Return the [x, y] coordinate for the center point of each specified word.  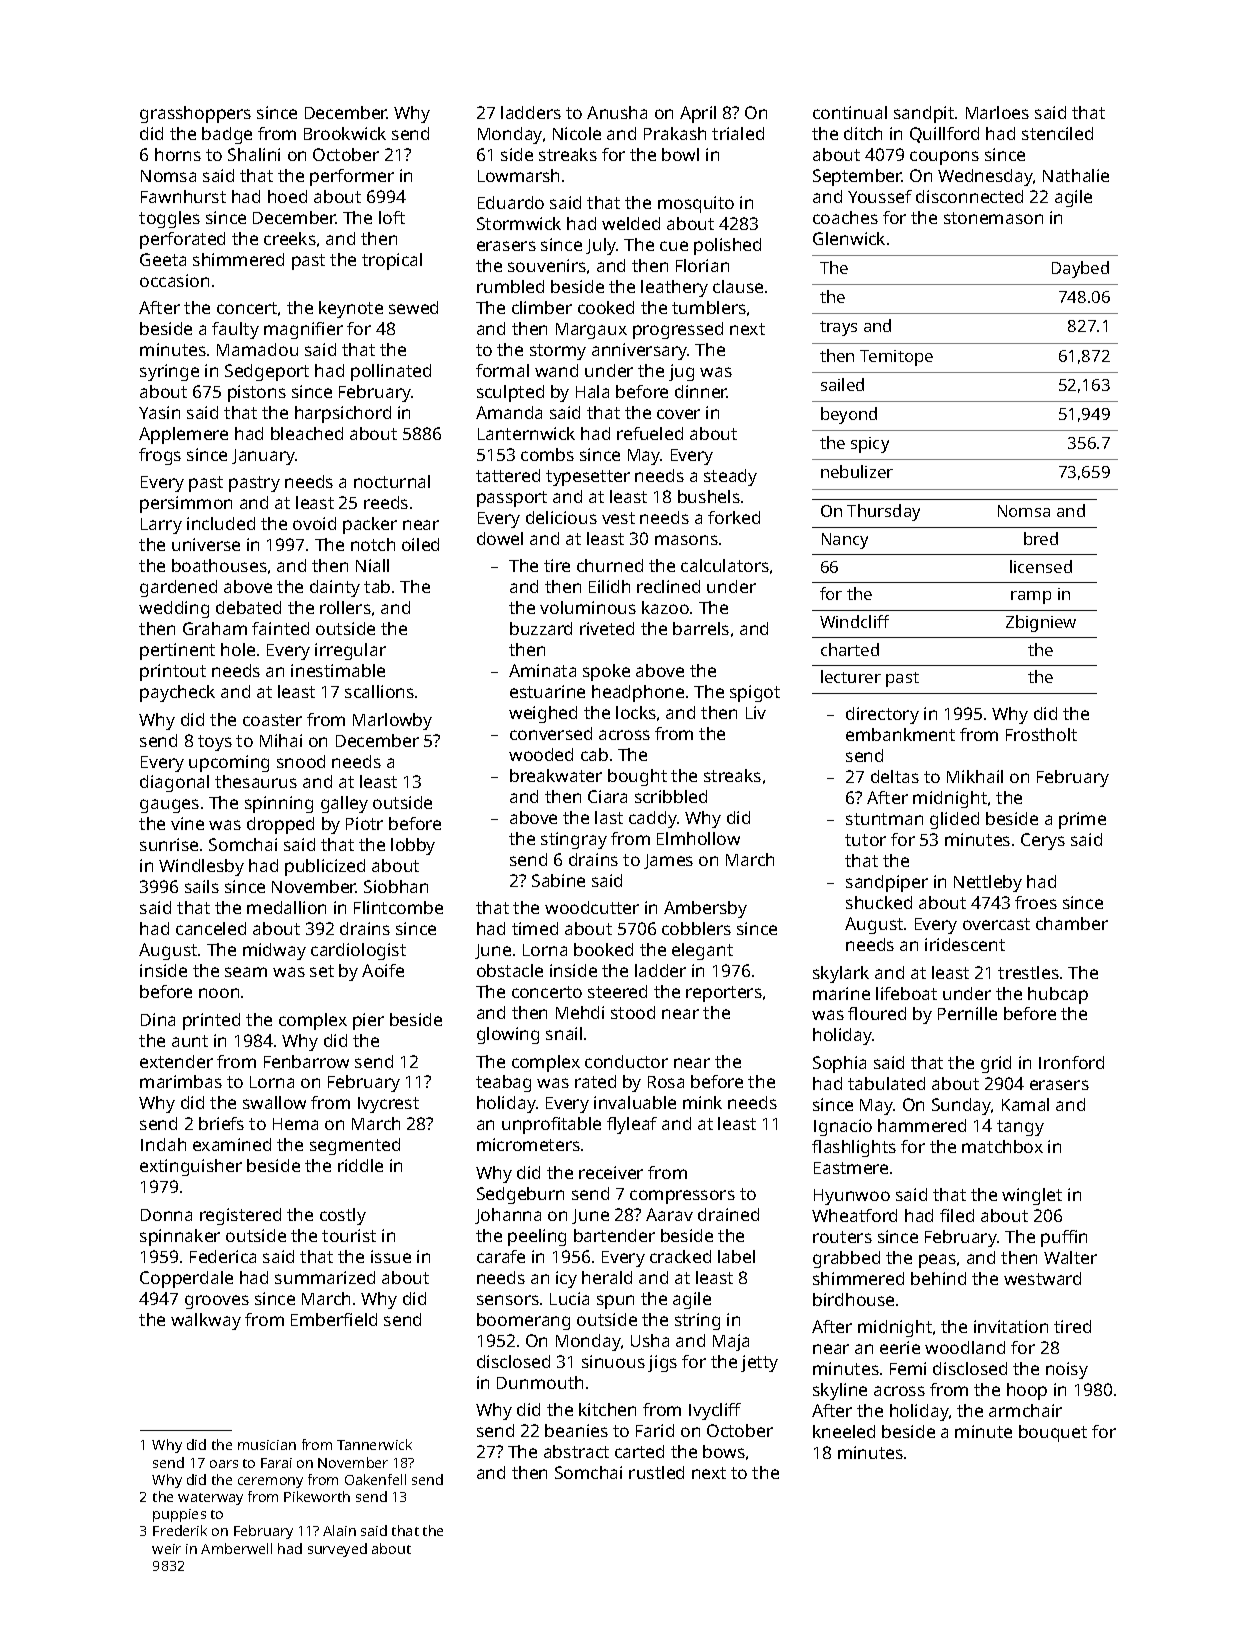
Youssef [880, 196]
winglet [1032, 1196]
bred [1041, 538]
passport [512, 499]
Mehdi [580, 1012]
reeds [386, 502]
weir [166, 1549]
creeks [290, 238]
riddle [360, 1165]
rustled [656, 1472]
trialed [738, 133]
